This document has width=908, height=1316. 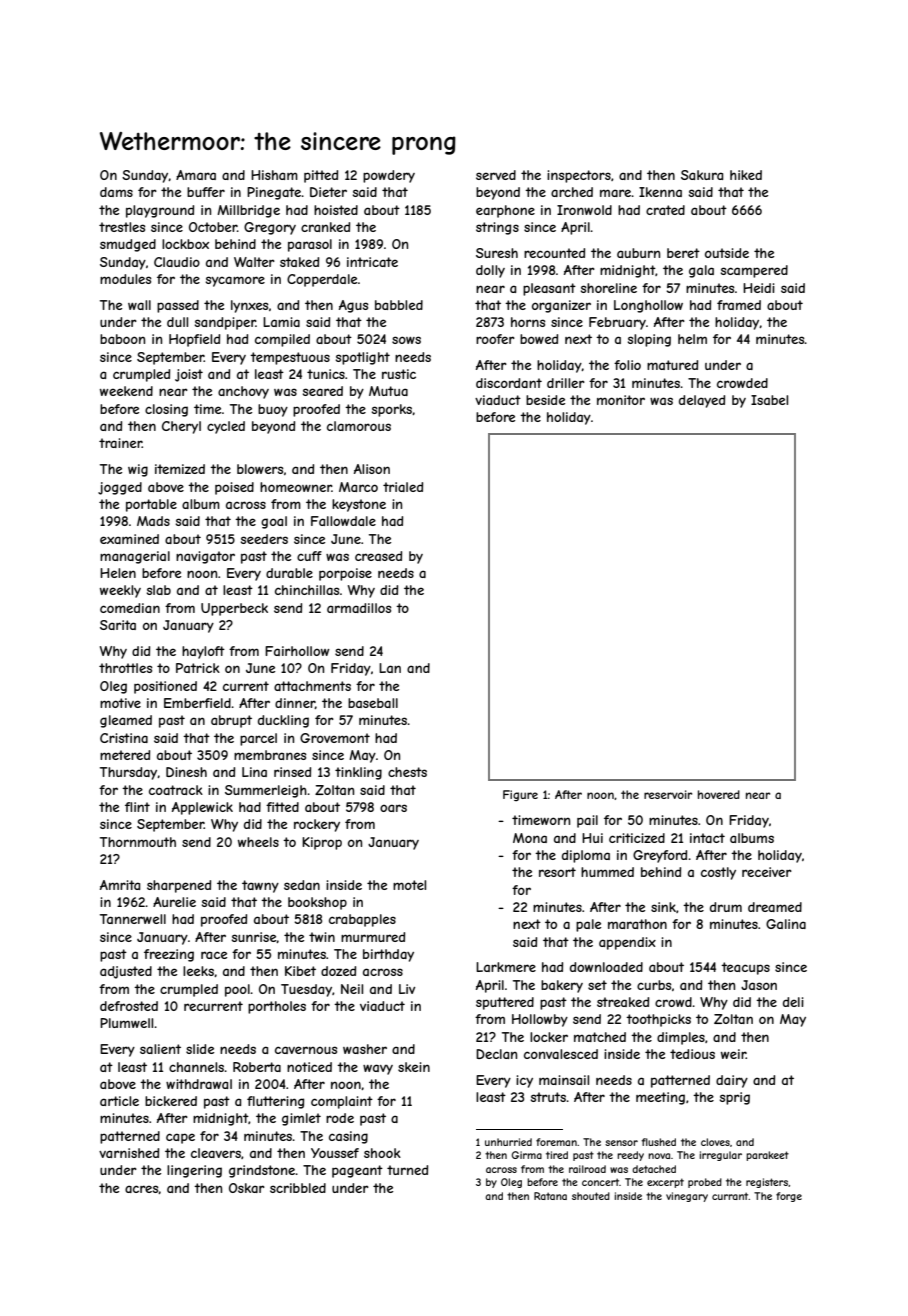 What do you see at coordinates (719, 794) in the document?
I see `hovered` at bounding box center [719, 794].
